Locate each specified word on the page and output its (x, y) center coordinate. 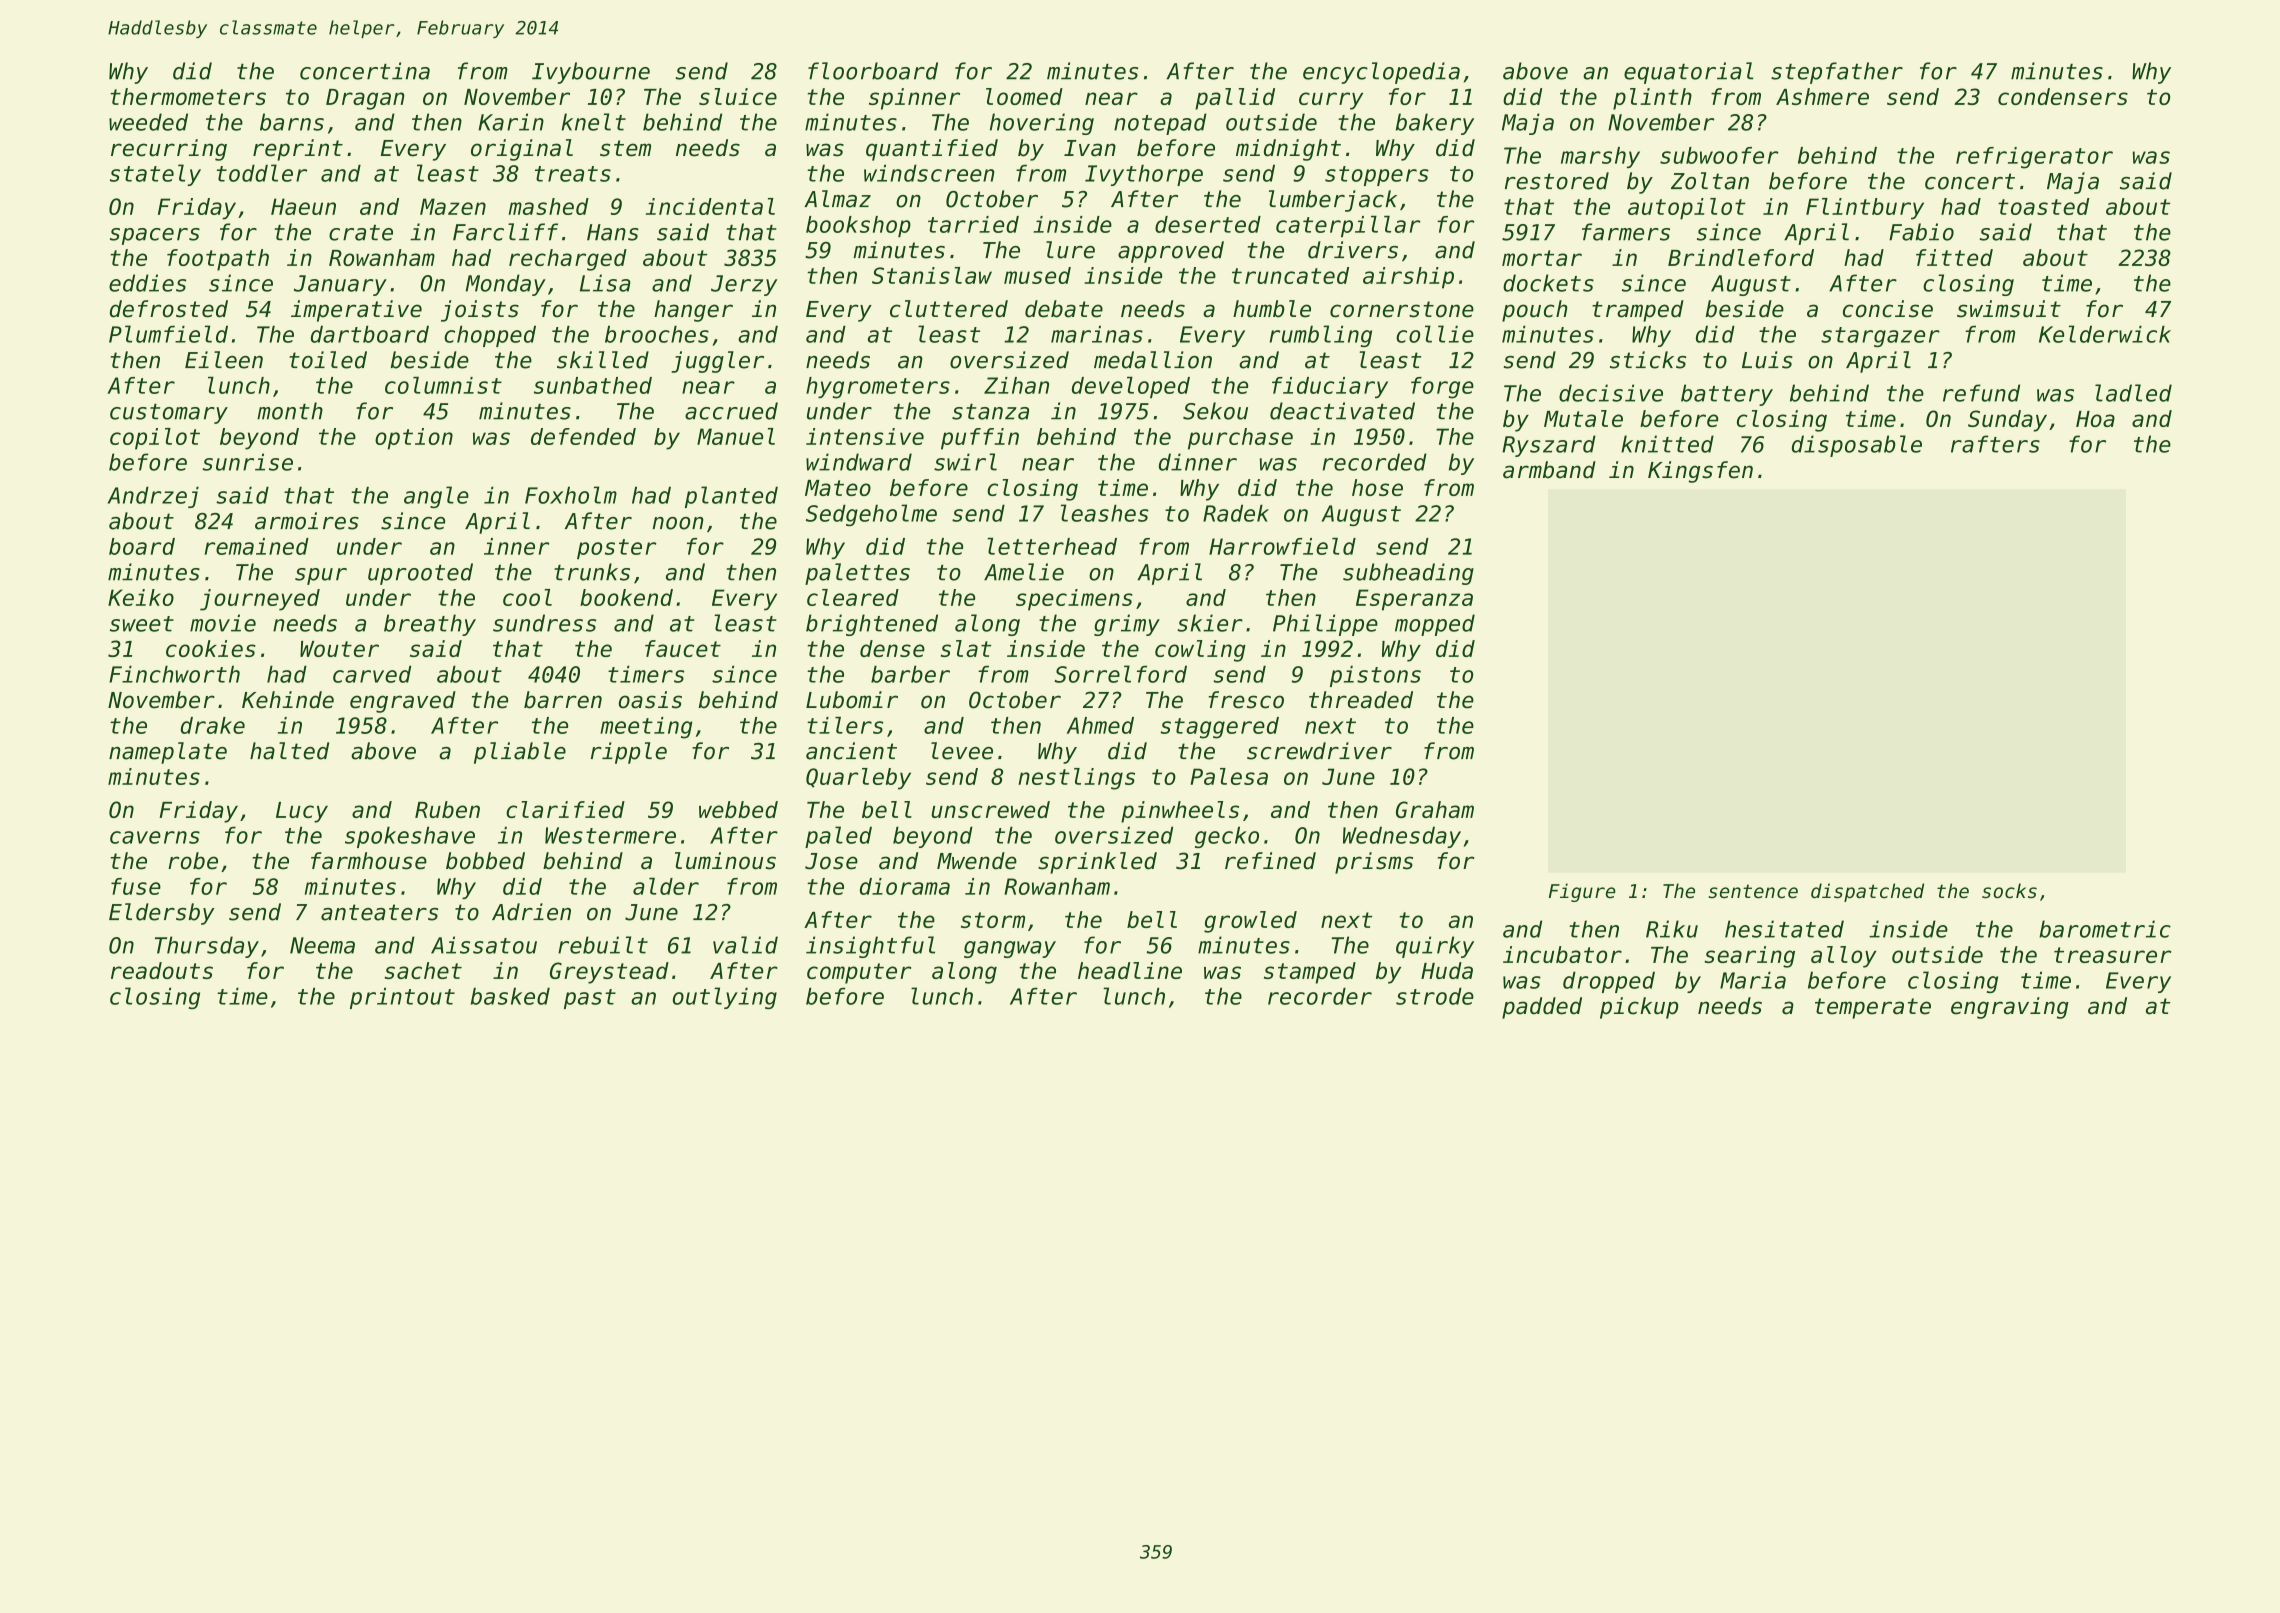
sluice (738, 96)
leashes (1105, 513)
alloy (1844, 957)
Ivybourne (591, 73)
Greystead (609, 973)
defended (583, 436)
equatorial (1688, 73)
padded (1542, 1008)
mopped (1435, 625)
